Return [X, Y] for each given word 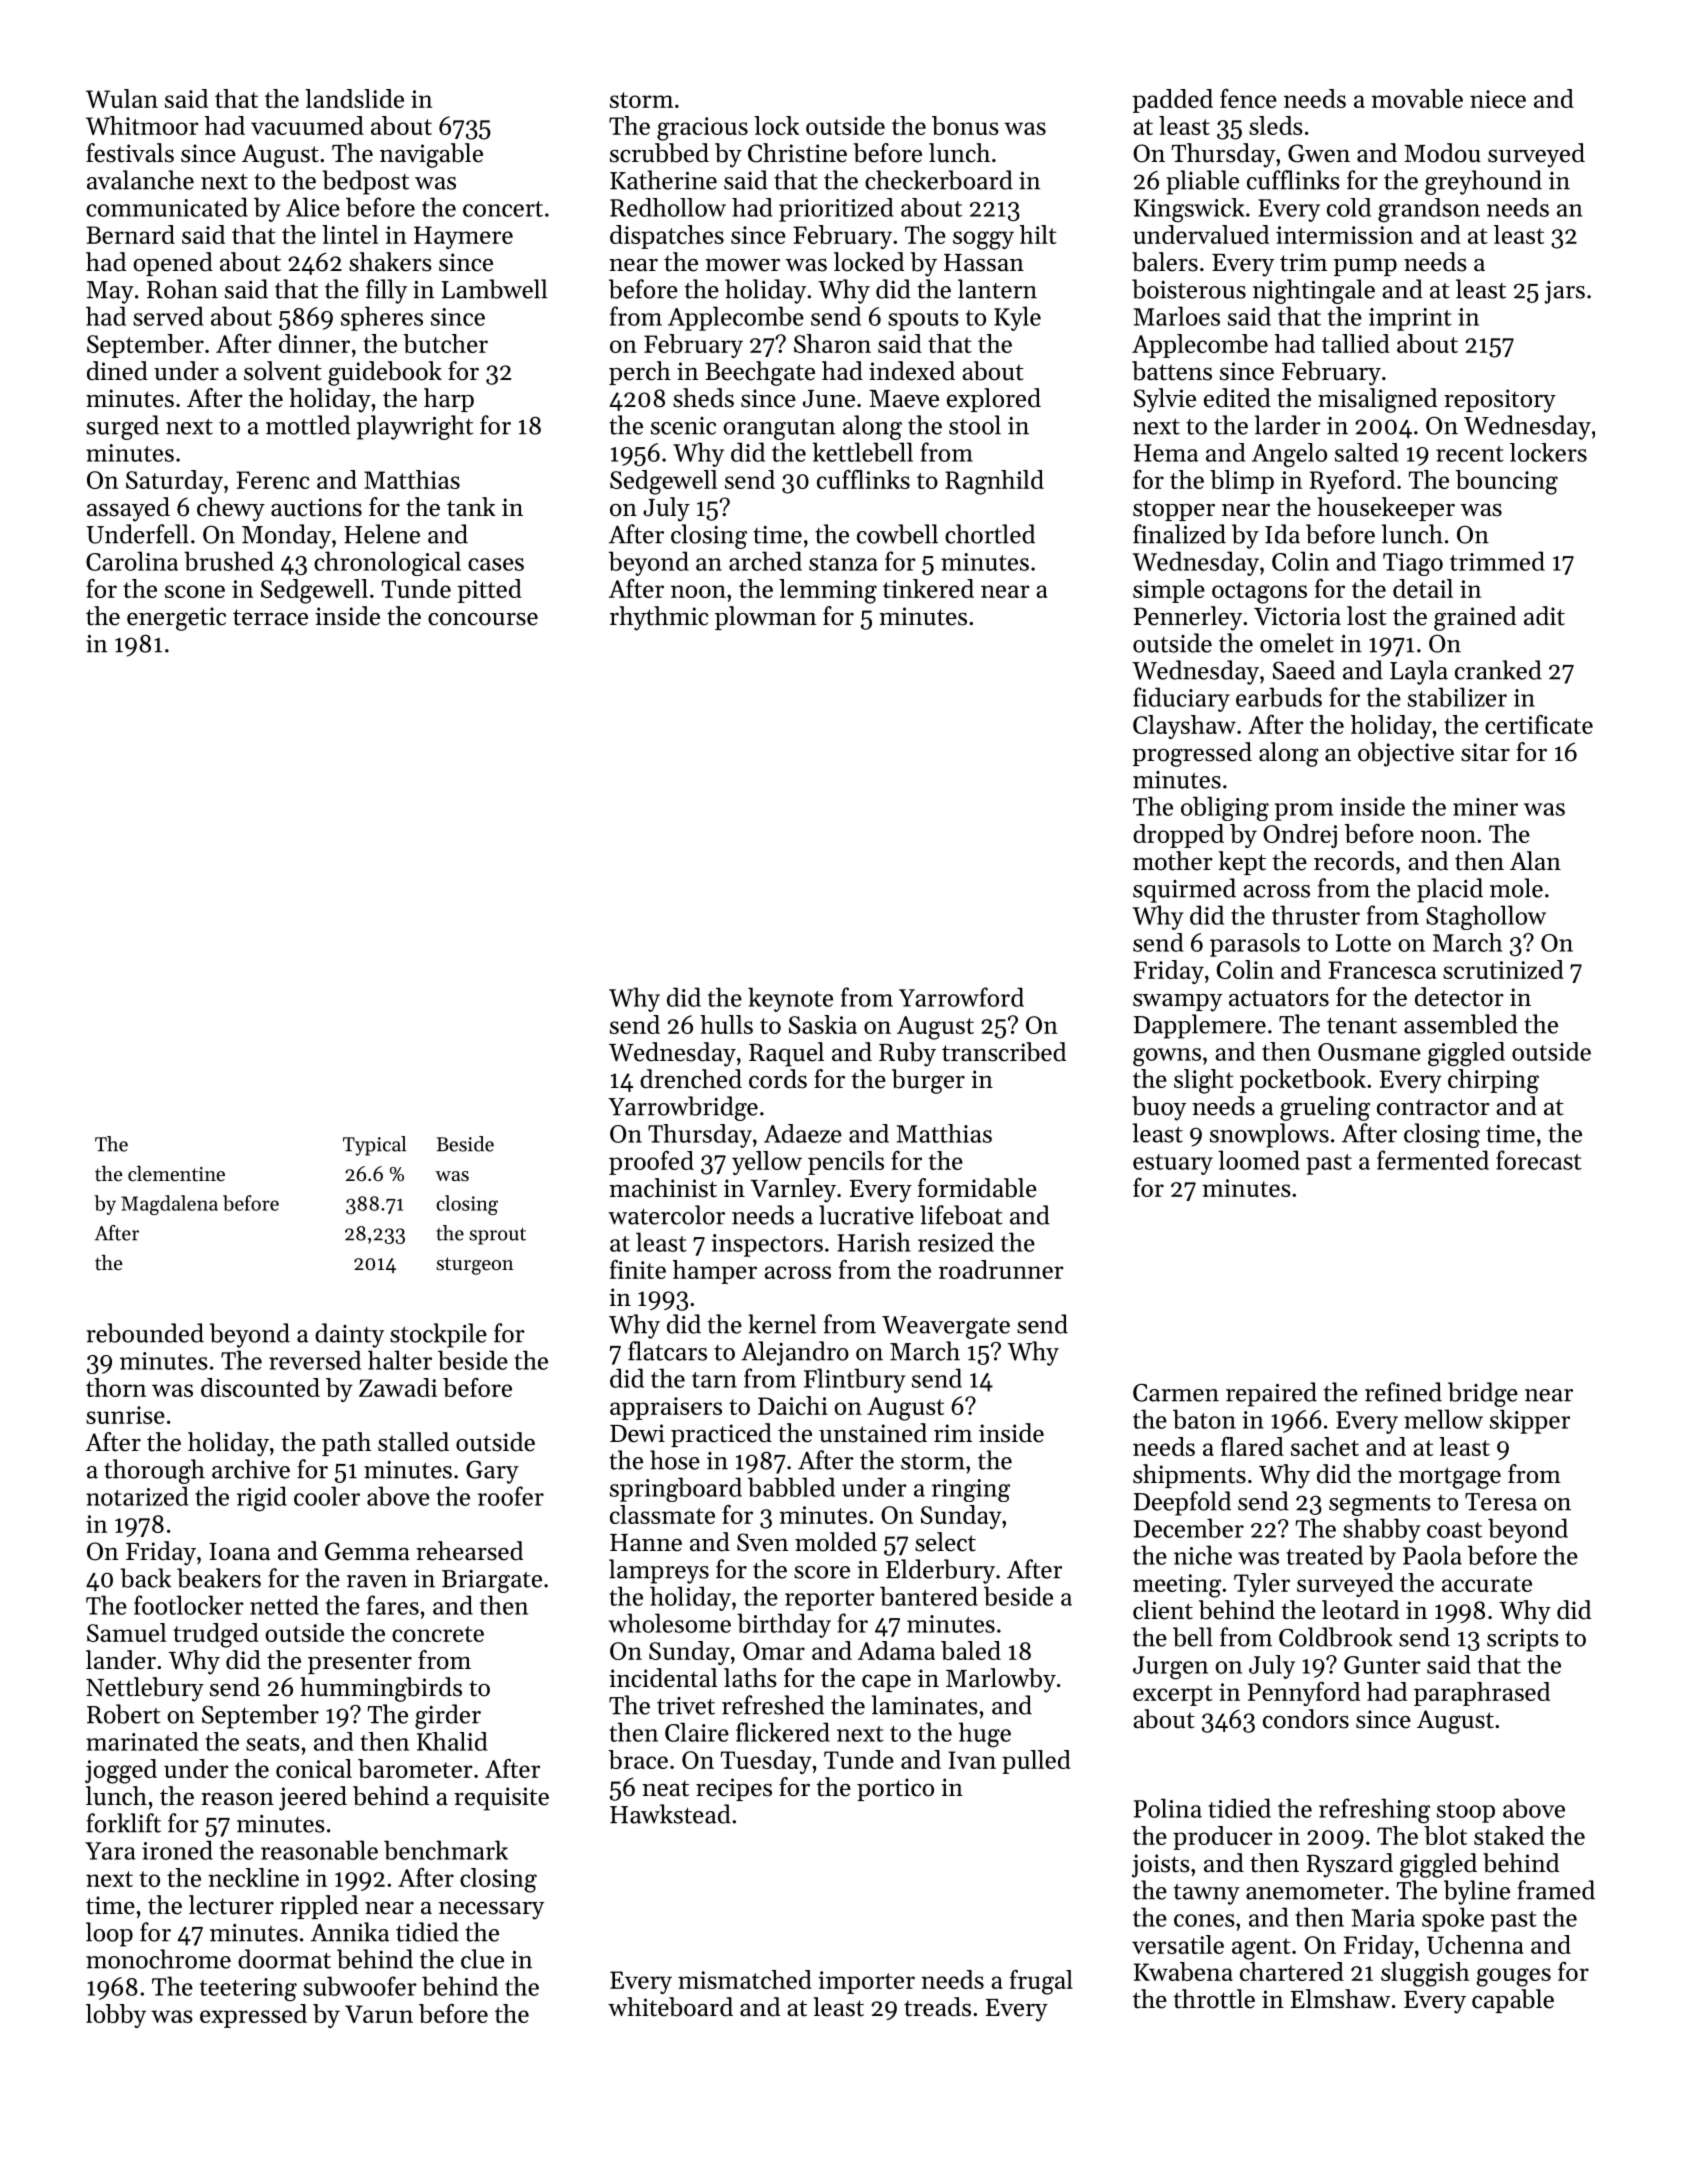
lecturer [231, 1905]
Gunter [1382, 1665]
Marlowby [1001, 1680]
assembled [1461, 1024]
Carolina [132, 561]
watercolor [666, 1215]
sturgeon [474, 1266]
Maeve [904, 399]
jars [1565, 292]
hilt [1038, 234]
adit [1544, 616]
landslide [354, 98]
